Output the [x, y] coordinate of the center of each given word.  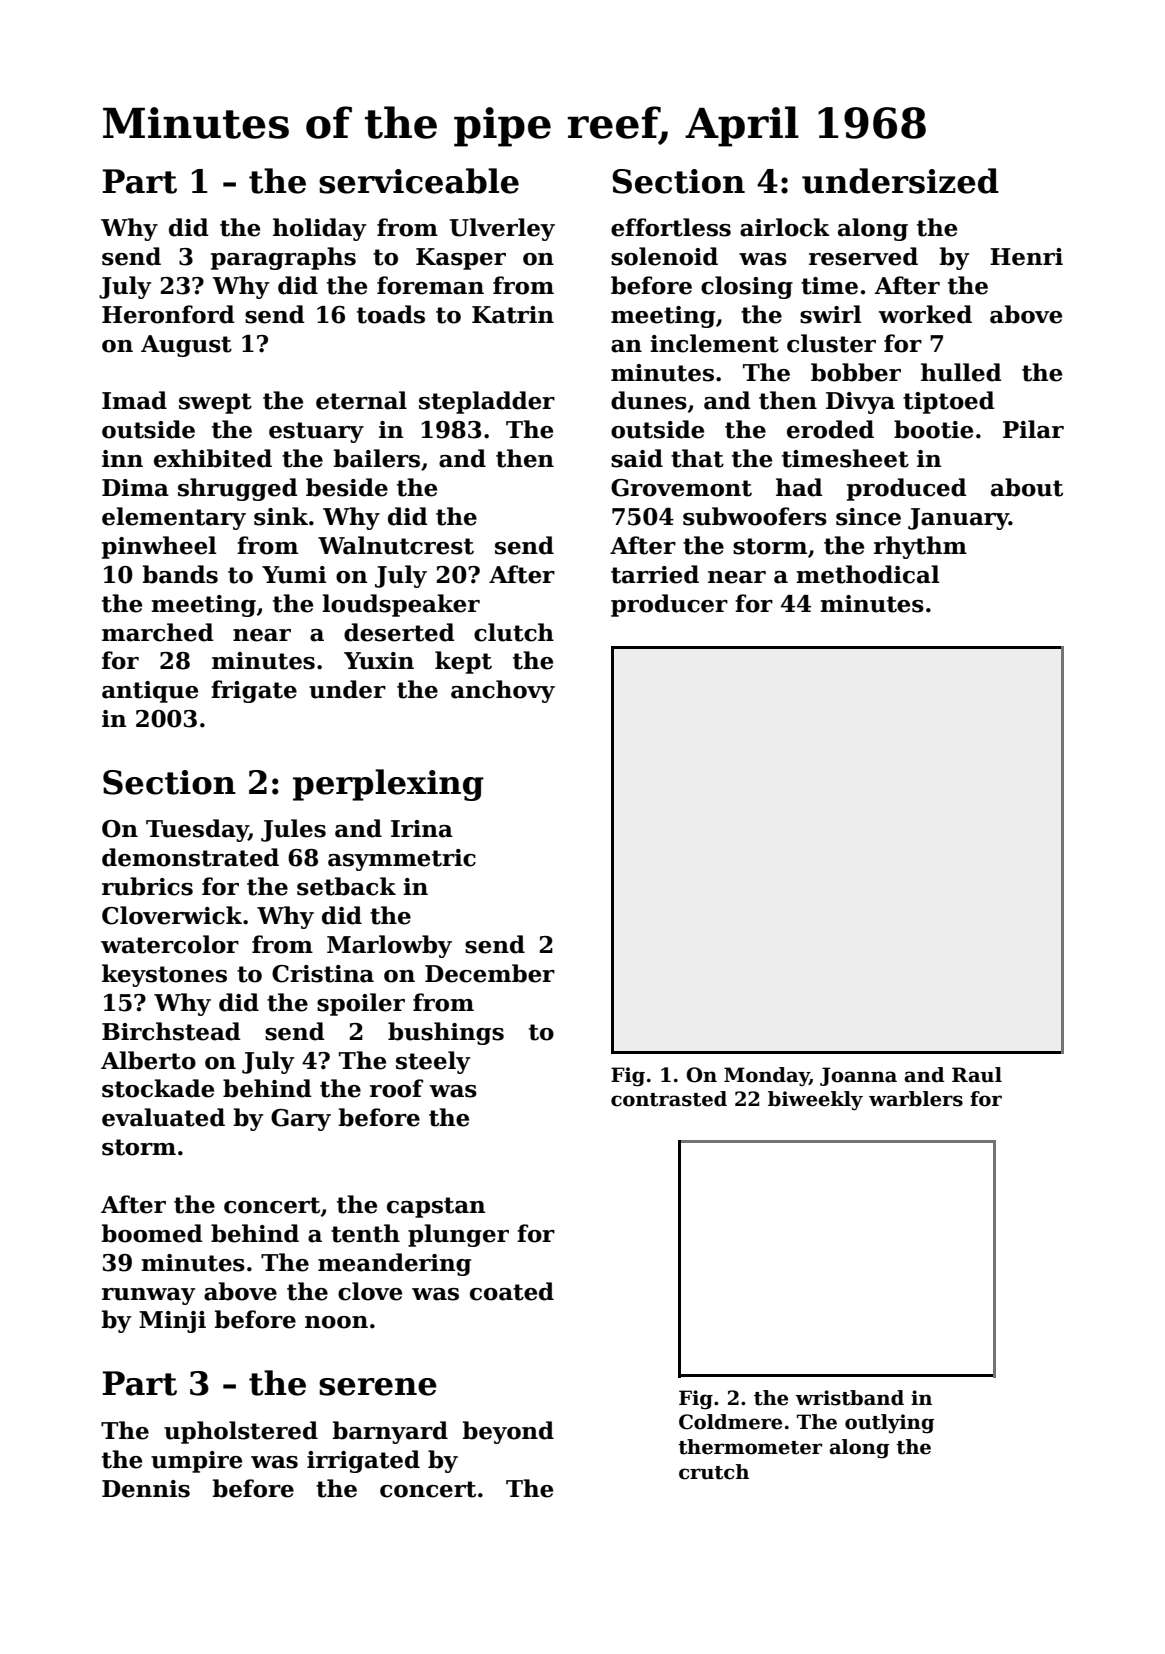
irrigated [363, 1461]
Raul [977, 1075]
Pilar [1033, 429]
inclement [714, 343]
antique [150, 692]
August [186, 346]
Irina [422, 829]
